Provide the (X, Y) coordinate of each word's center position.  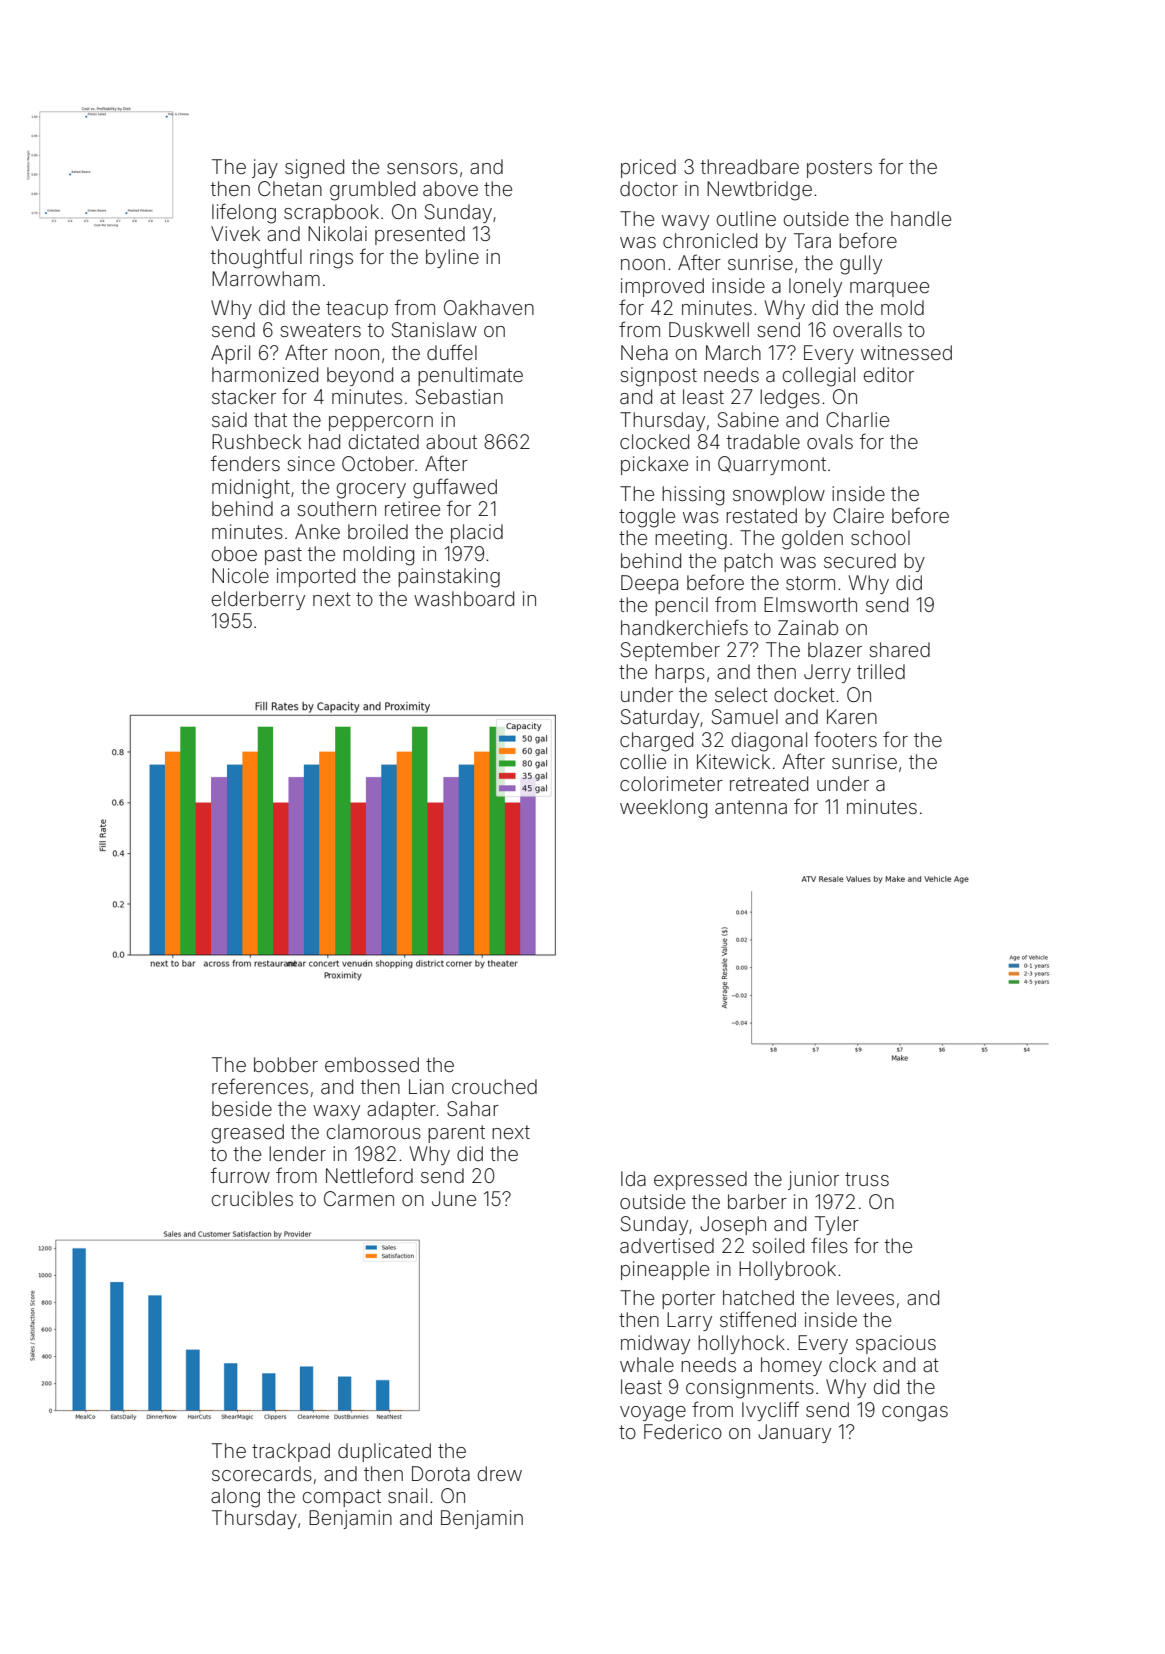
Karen (852, 716)
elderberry (258, 600)
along (235, 1498)
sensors (422, 168)
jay (265, 168)
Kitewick (733, 761)
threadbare (750, 166)
